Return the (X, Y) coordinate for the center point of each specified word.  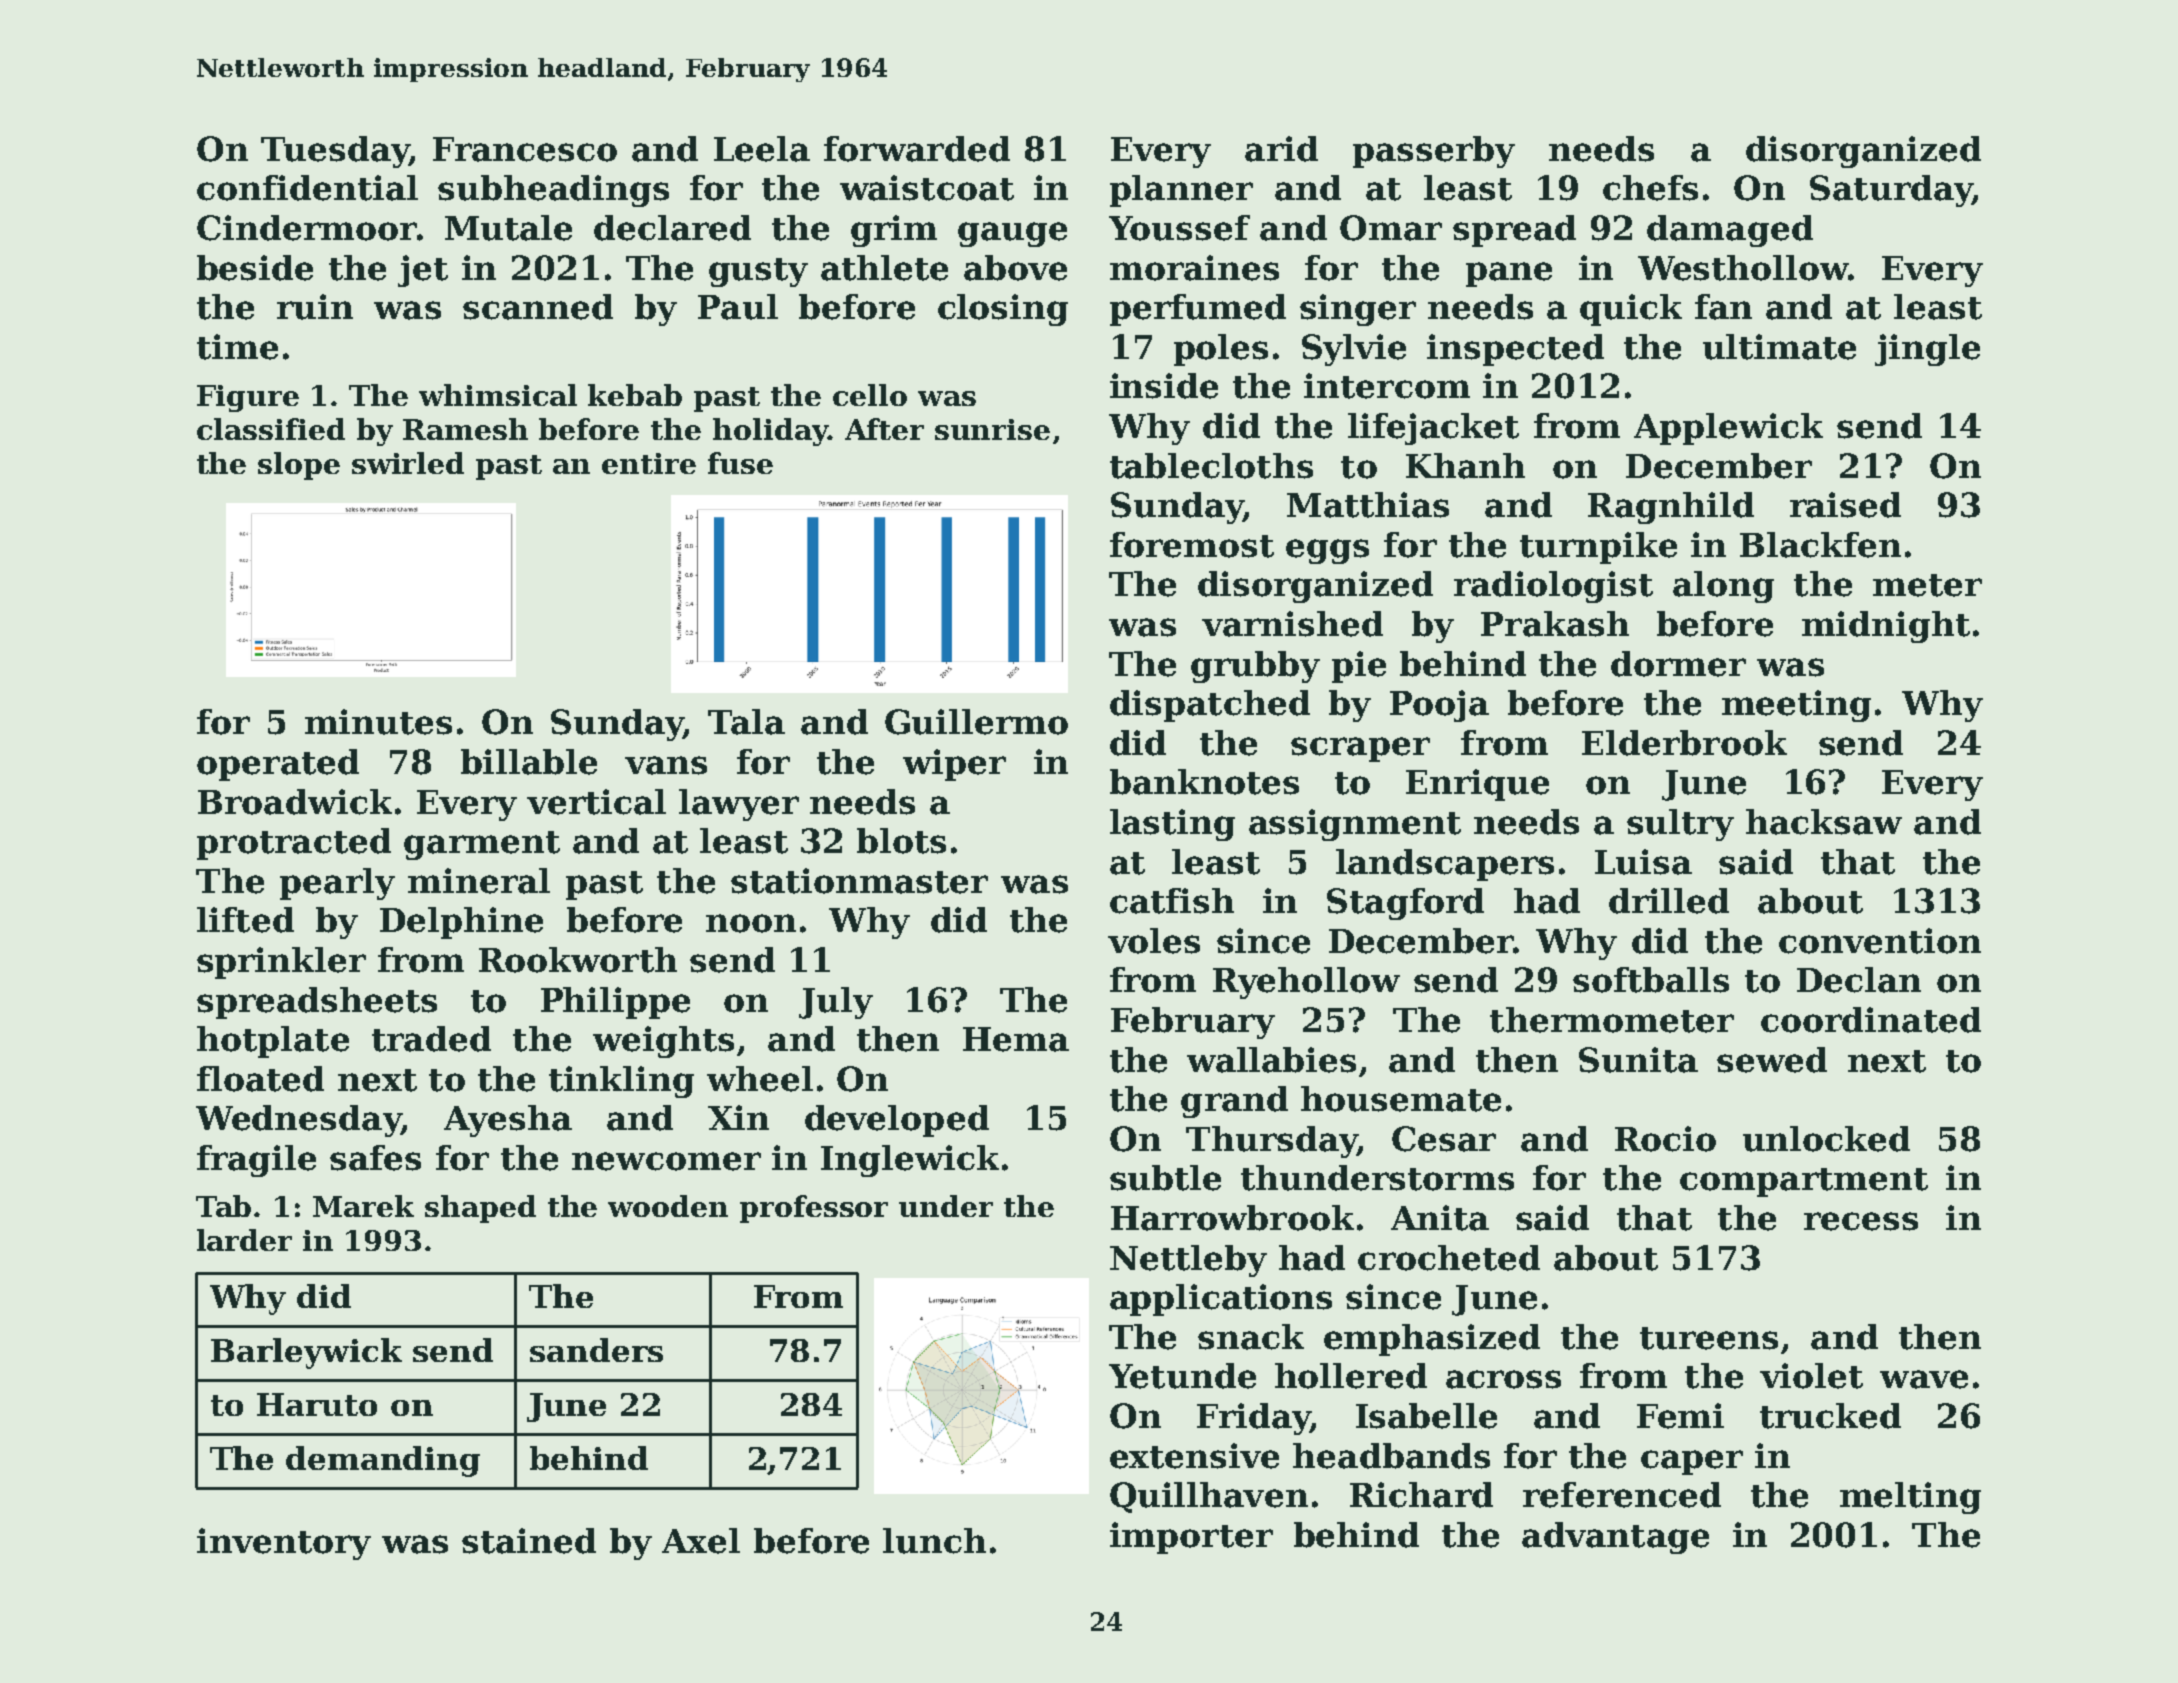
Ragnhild (1671, 508)
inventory (284, 1544)
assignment (1355, 825)
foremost (1192, 545)
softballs (1651, 980)
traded (431, 1039)
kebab (635, 395)
